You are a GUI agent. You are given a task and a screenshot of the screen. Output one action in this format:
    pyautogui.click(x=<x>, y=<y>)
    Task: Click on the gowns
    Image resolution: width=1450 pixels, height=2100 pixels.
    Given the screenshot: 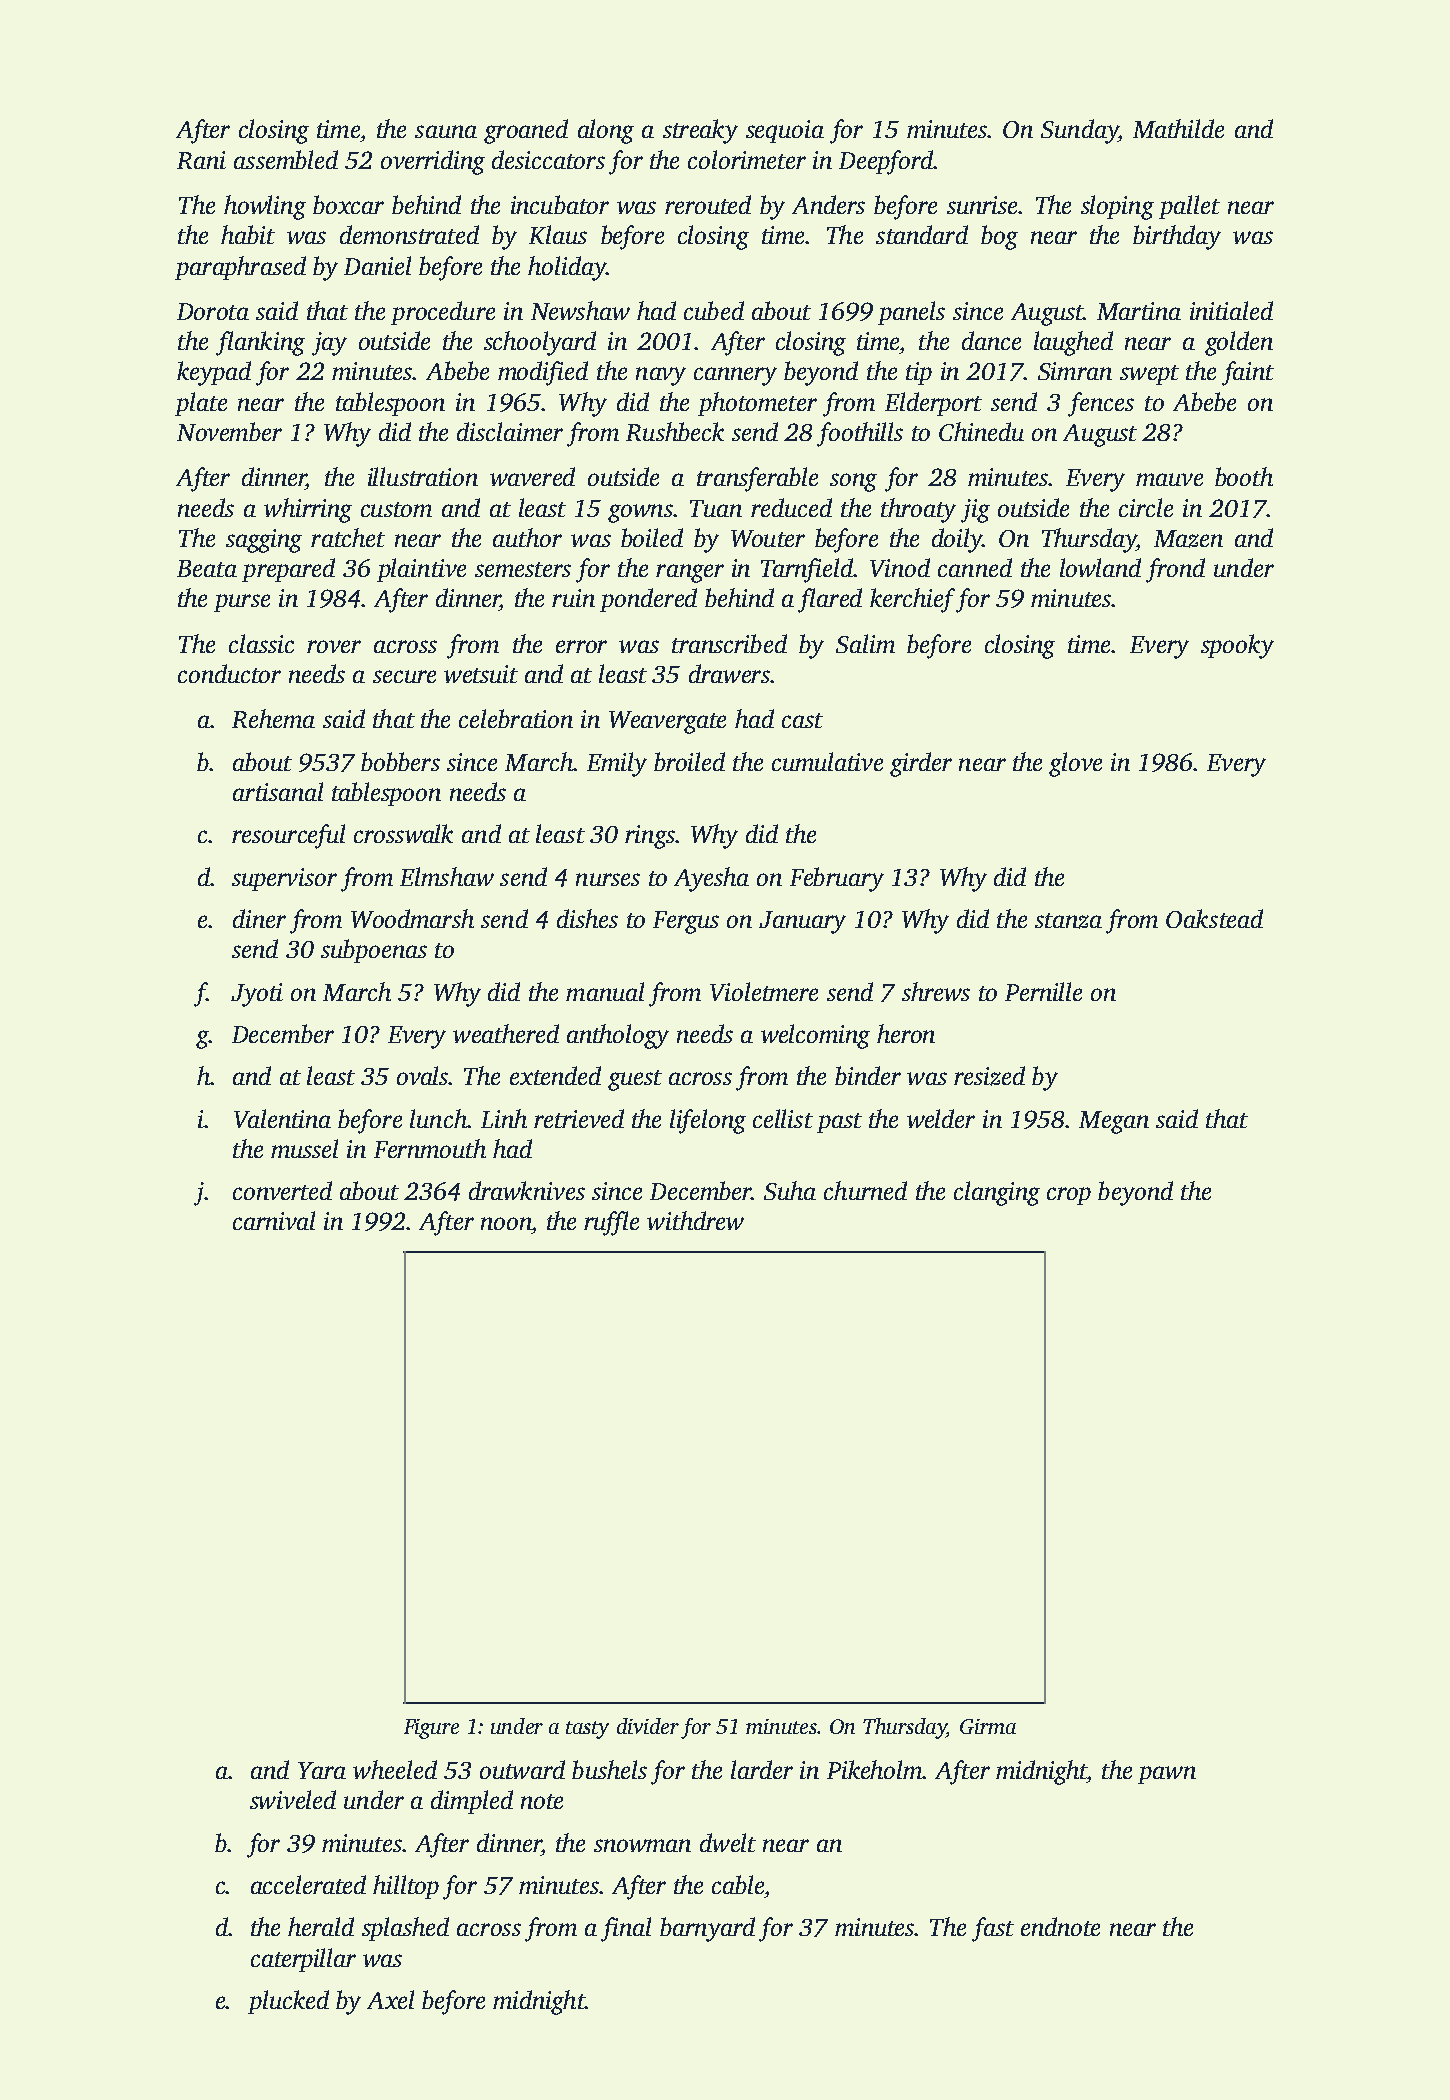 What is the action you would take?
    pyautogui.click(x=640, y=513)
